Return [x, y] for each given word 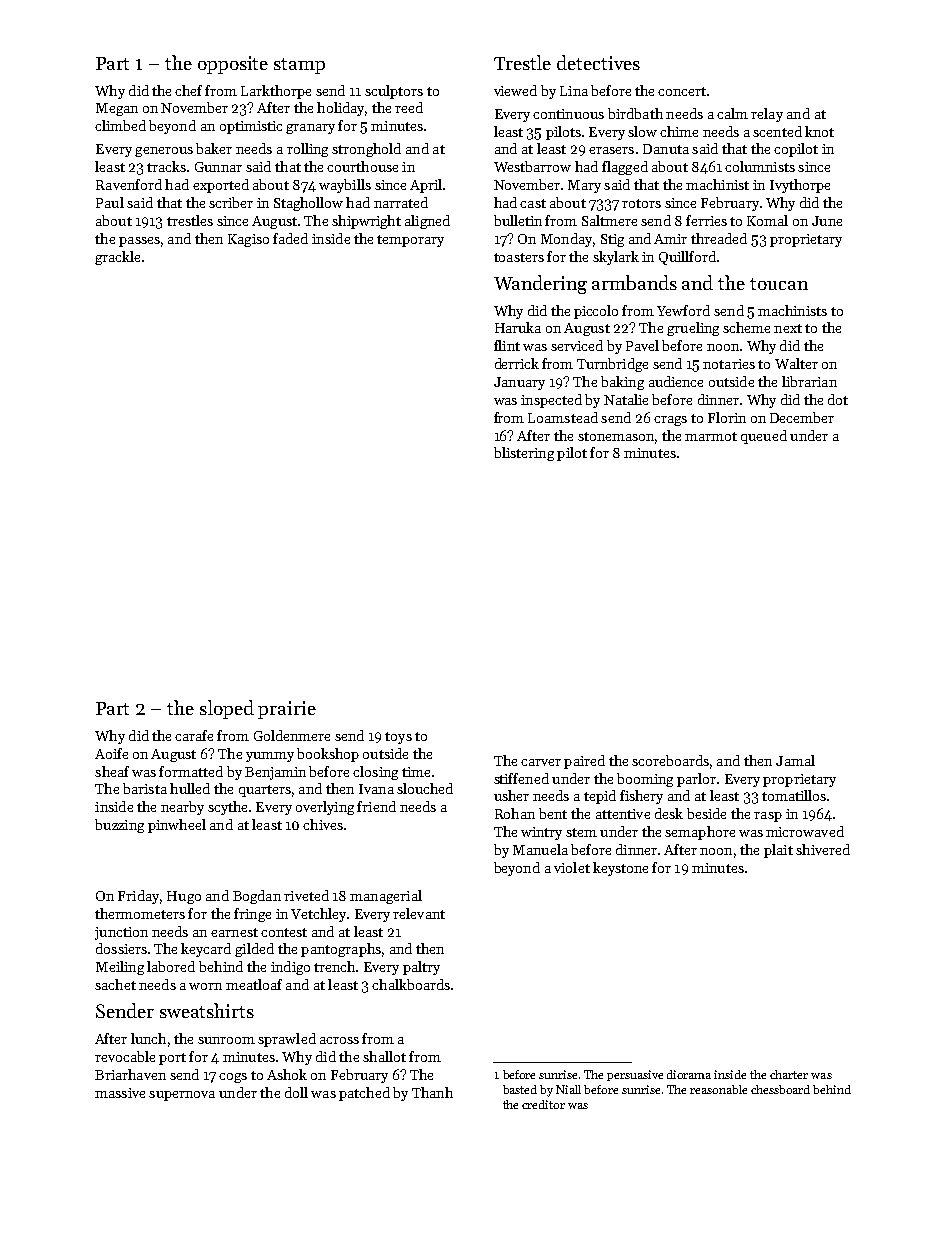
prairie [287, 710]
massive [120, 1093]
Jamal [795, 760]
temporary [410, 241]
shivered [823, 849]
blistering [524, 454]
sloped [227, 709]
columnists [760, 166]
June [827, 221]
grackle [117, 258]
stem [581, 832]
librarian [809, 381]
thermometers [140, 913]
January [519, 383]
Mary [584, 186]
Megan [117, 109]
